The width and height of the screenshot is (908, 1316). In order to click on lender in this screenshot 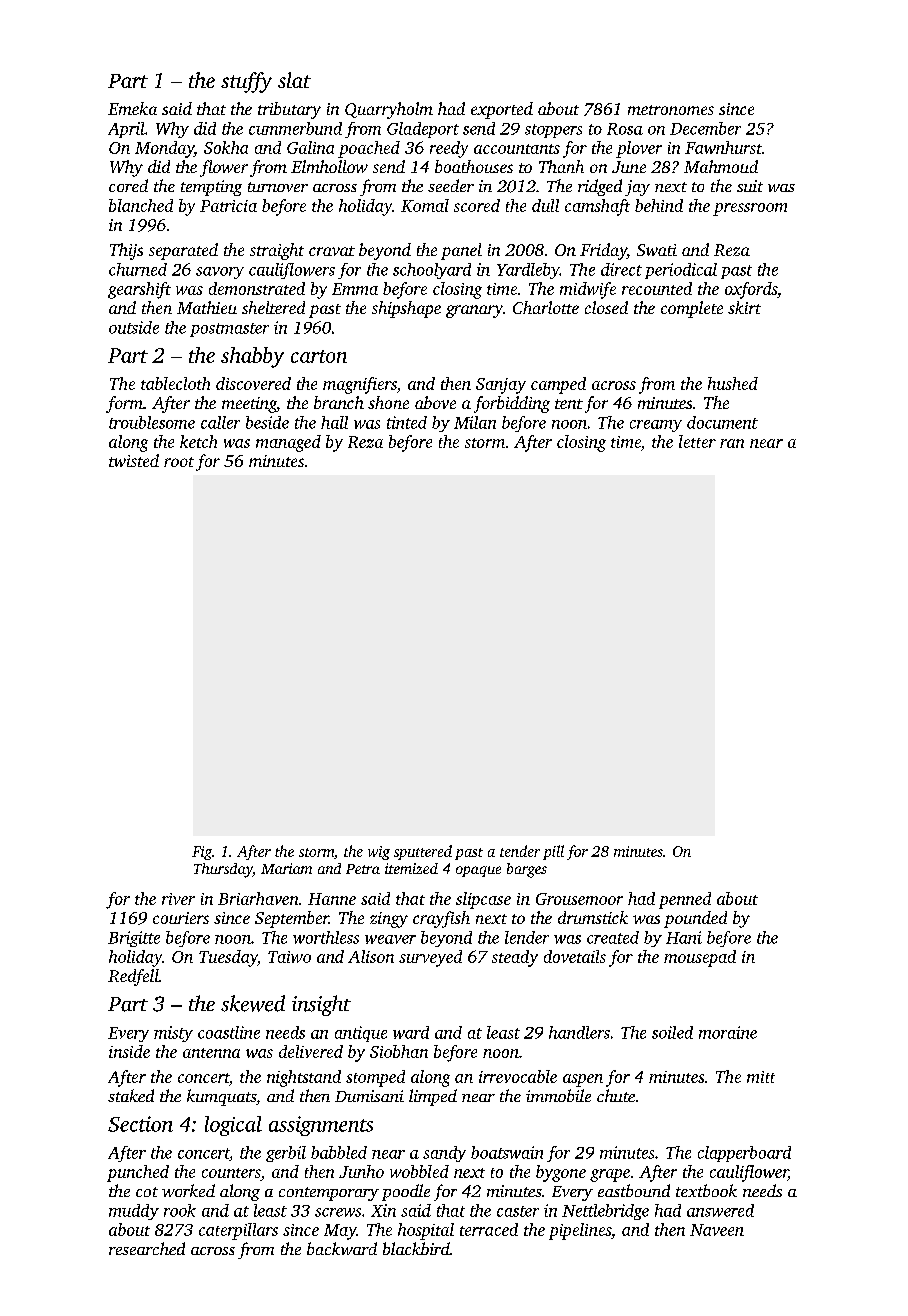, I will do `click(527, 937)`.
